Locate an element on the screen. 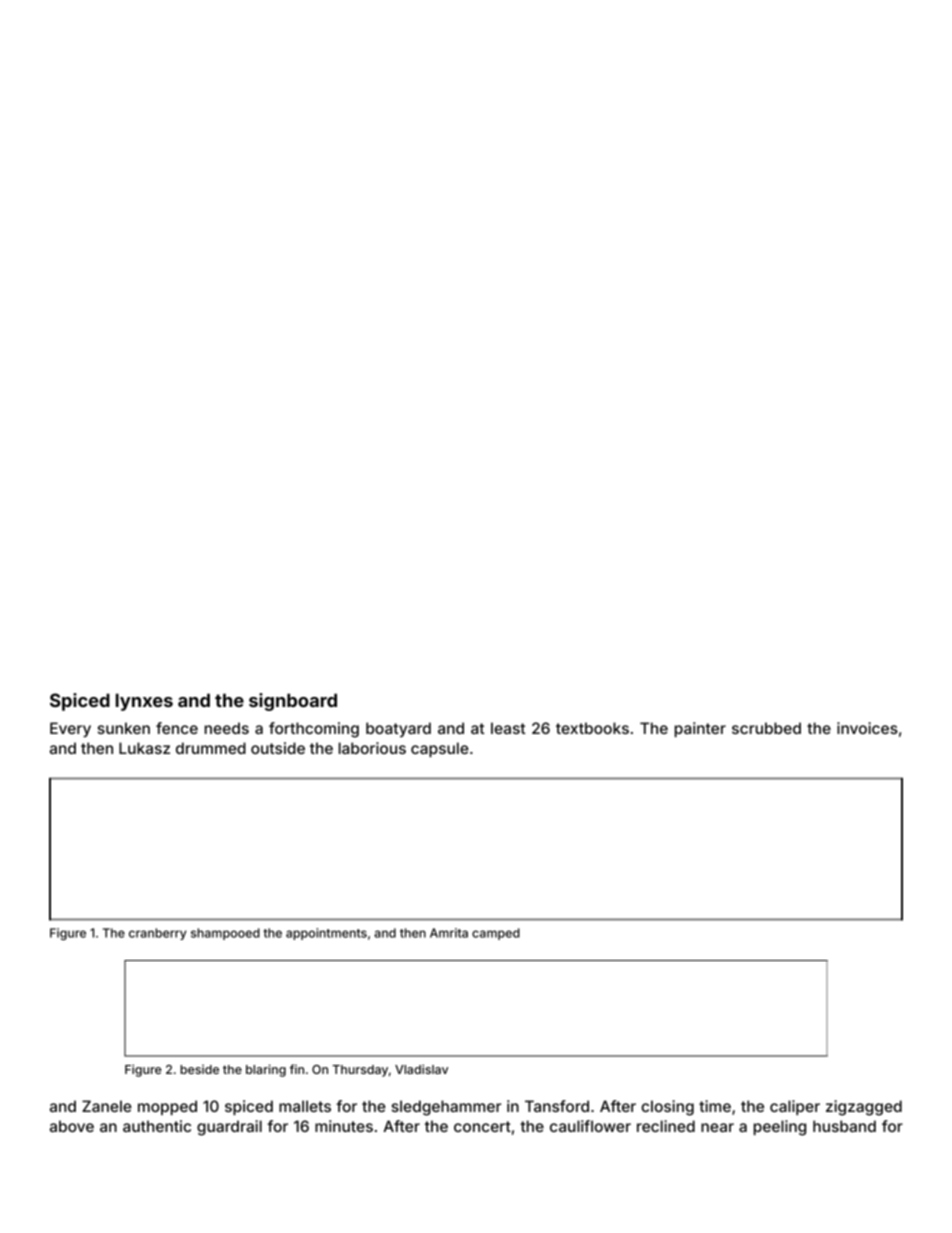 This screenshot has width=952, height=1233. Amrita is located at coordinates (449, 933).
